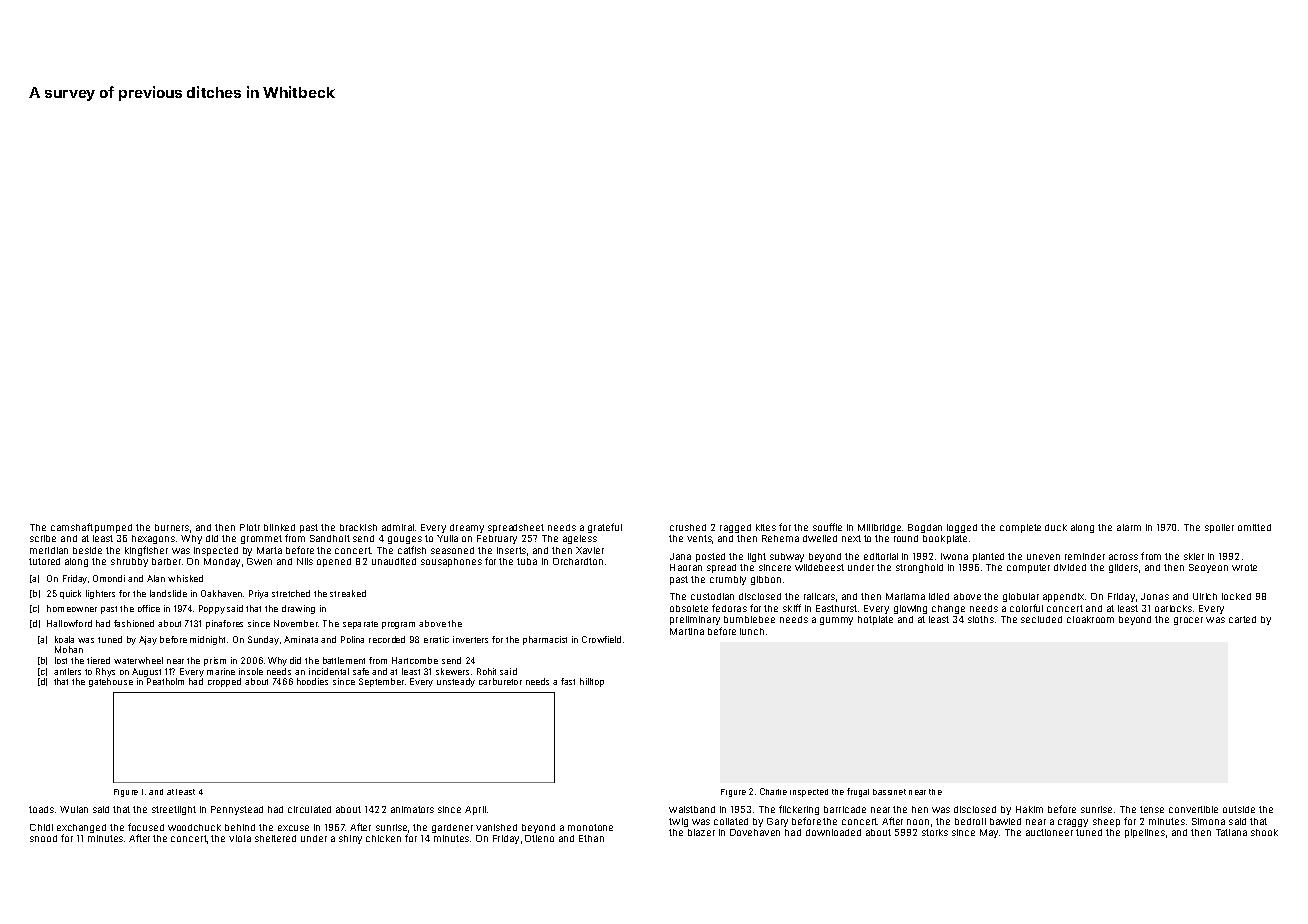 Image resolution: width=1308 pixels, height=924 pixels. Describe the element at coordinates (1056, 527) in the page. I see `duck` at that location.
